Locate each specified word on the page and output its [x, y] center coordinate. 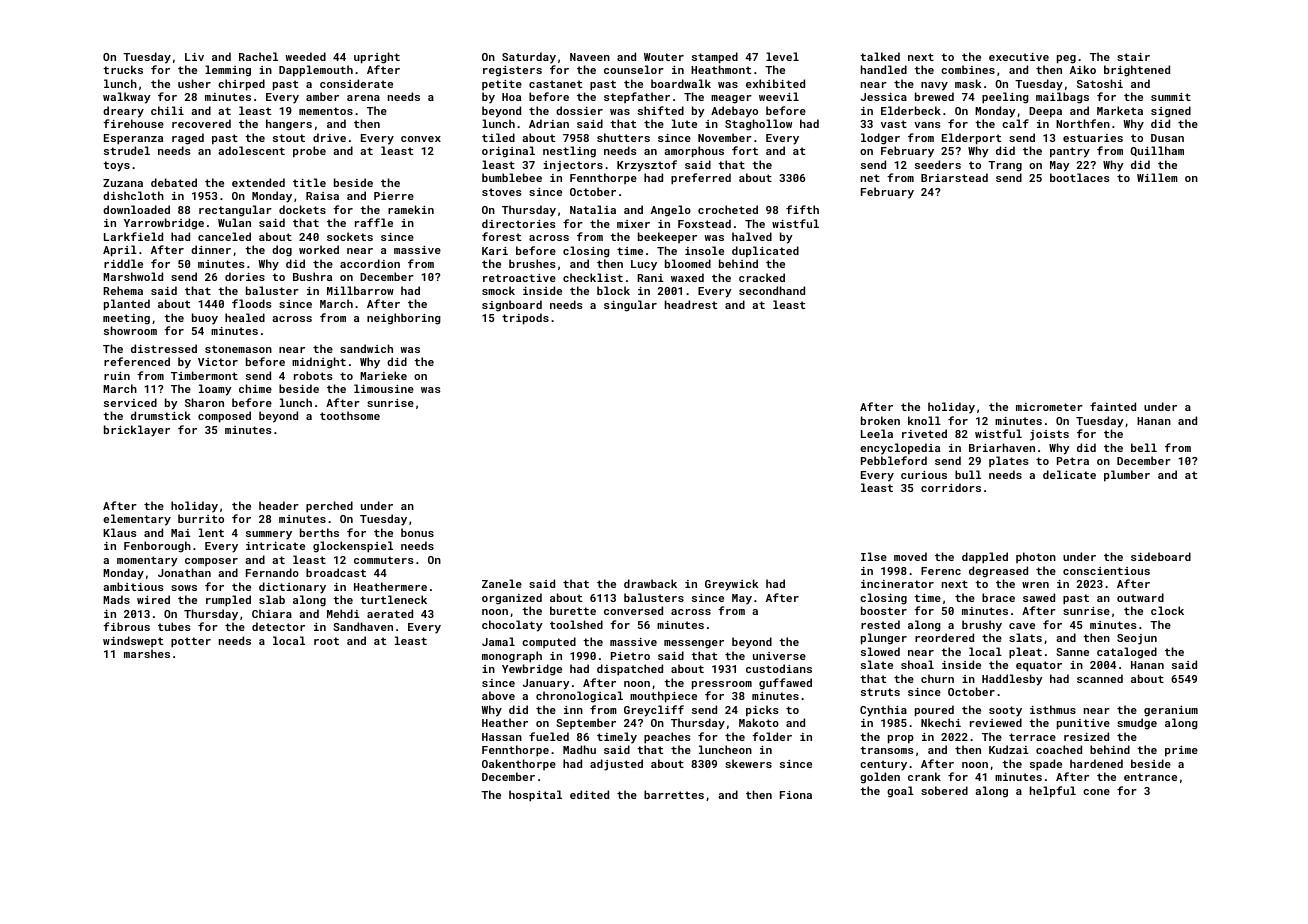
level [782, 56]
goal [900, 792]
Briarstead [954, 177]
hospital [535, 796]
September [586, 723]
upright [377, 58]
